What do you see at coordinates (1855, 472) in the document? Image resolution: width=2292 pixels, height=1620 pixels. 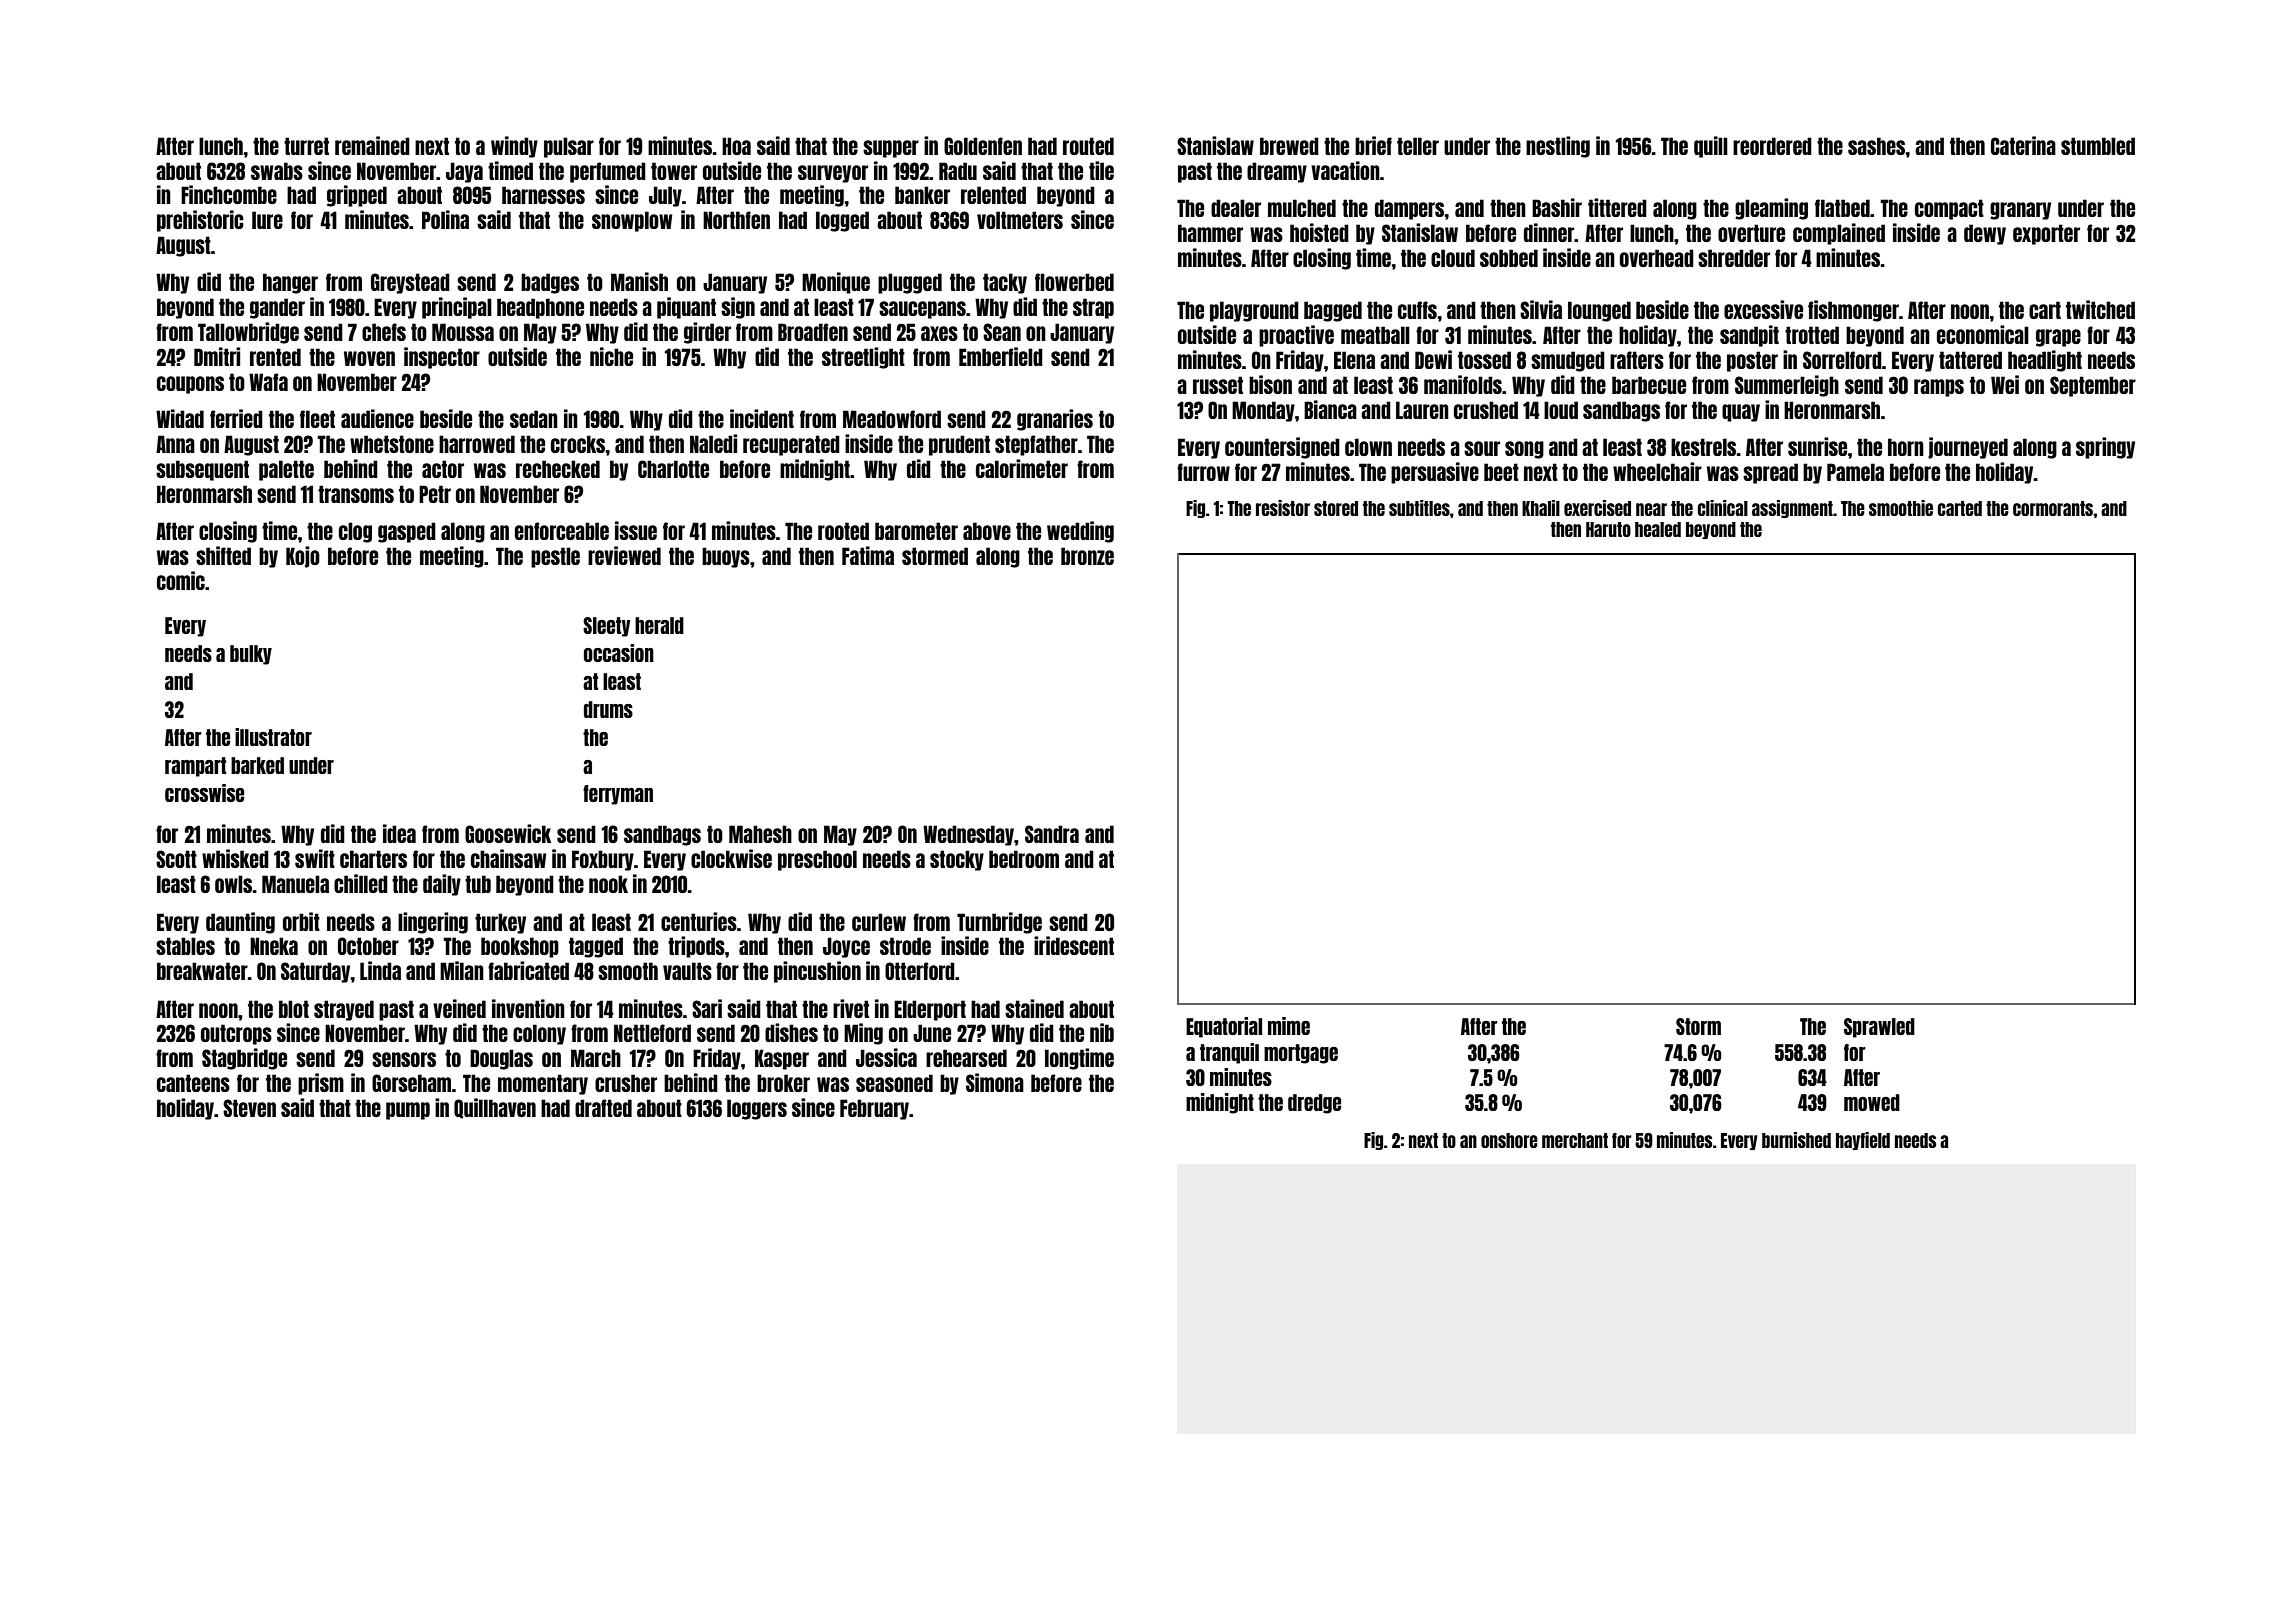 I see `Pamela` at bounding box center [1855, 472].
